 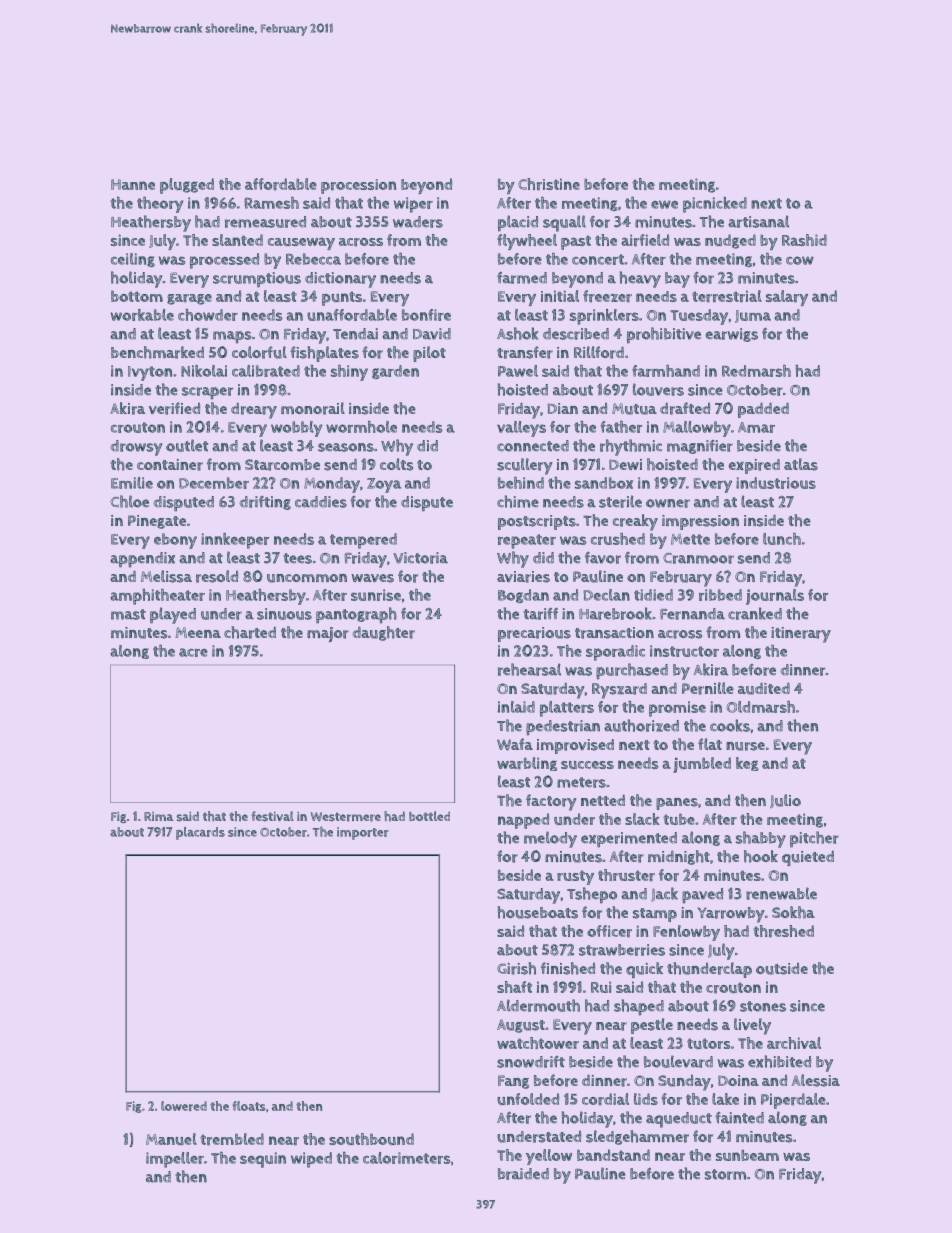 I want to click on Christine, so click(x=549, y=184).
